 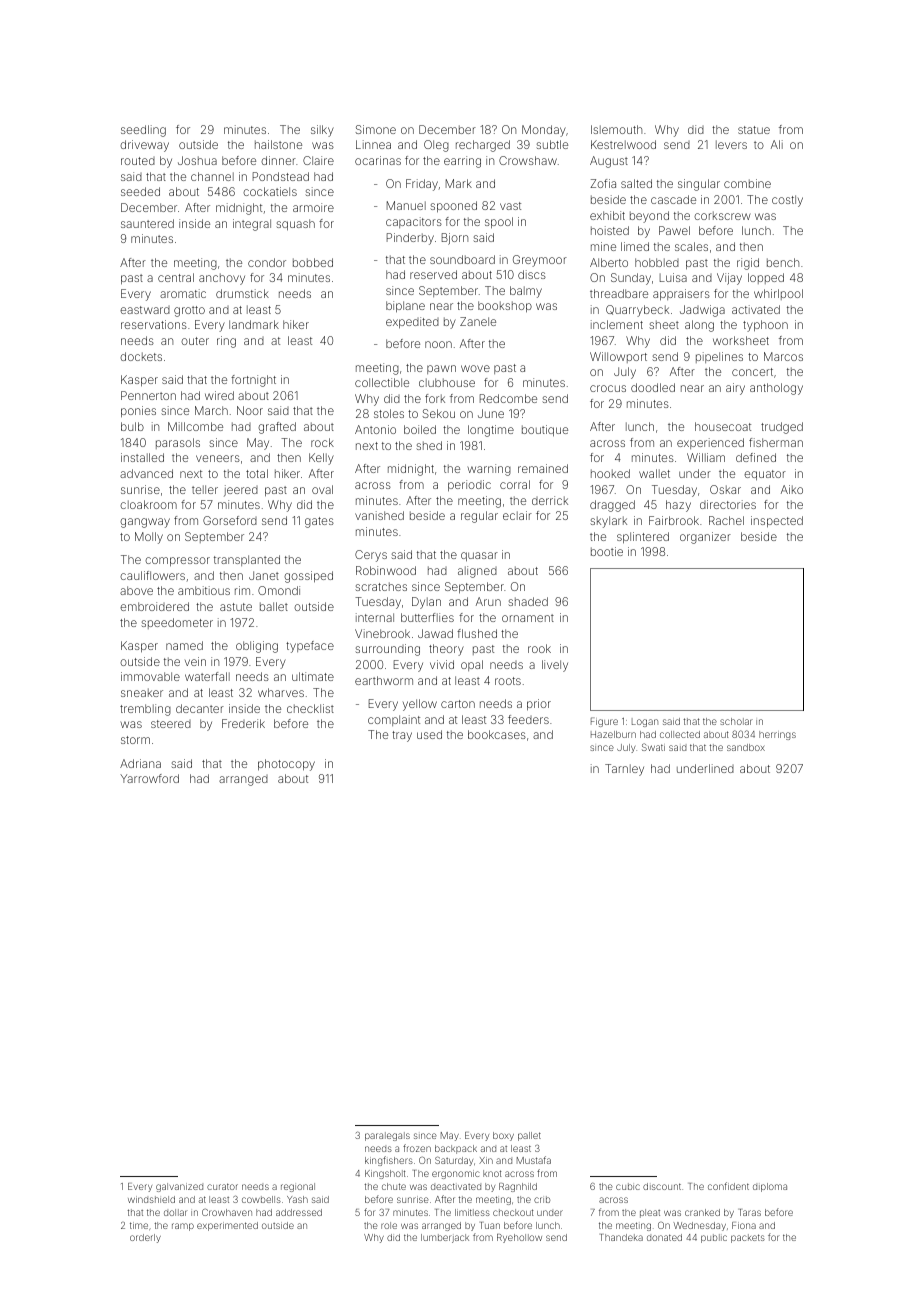 What do you see at coordinates (143, 131) in the screenshot?
I see `seedling` at bounding box center [143, 131].
